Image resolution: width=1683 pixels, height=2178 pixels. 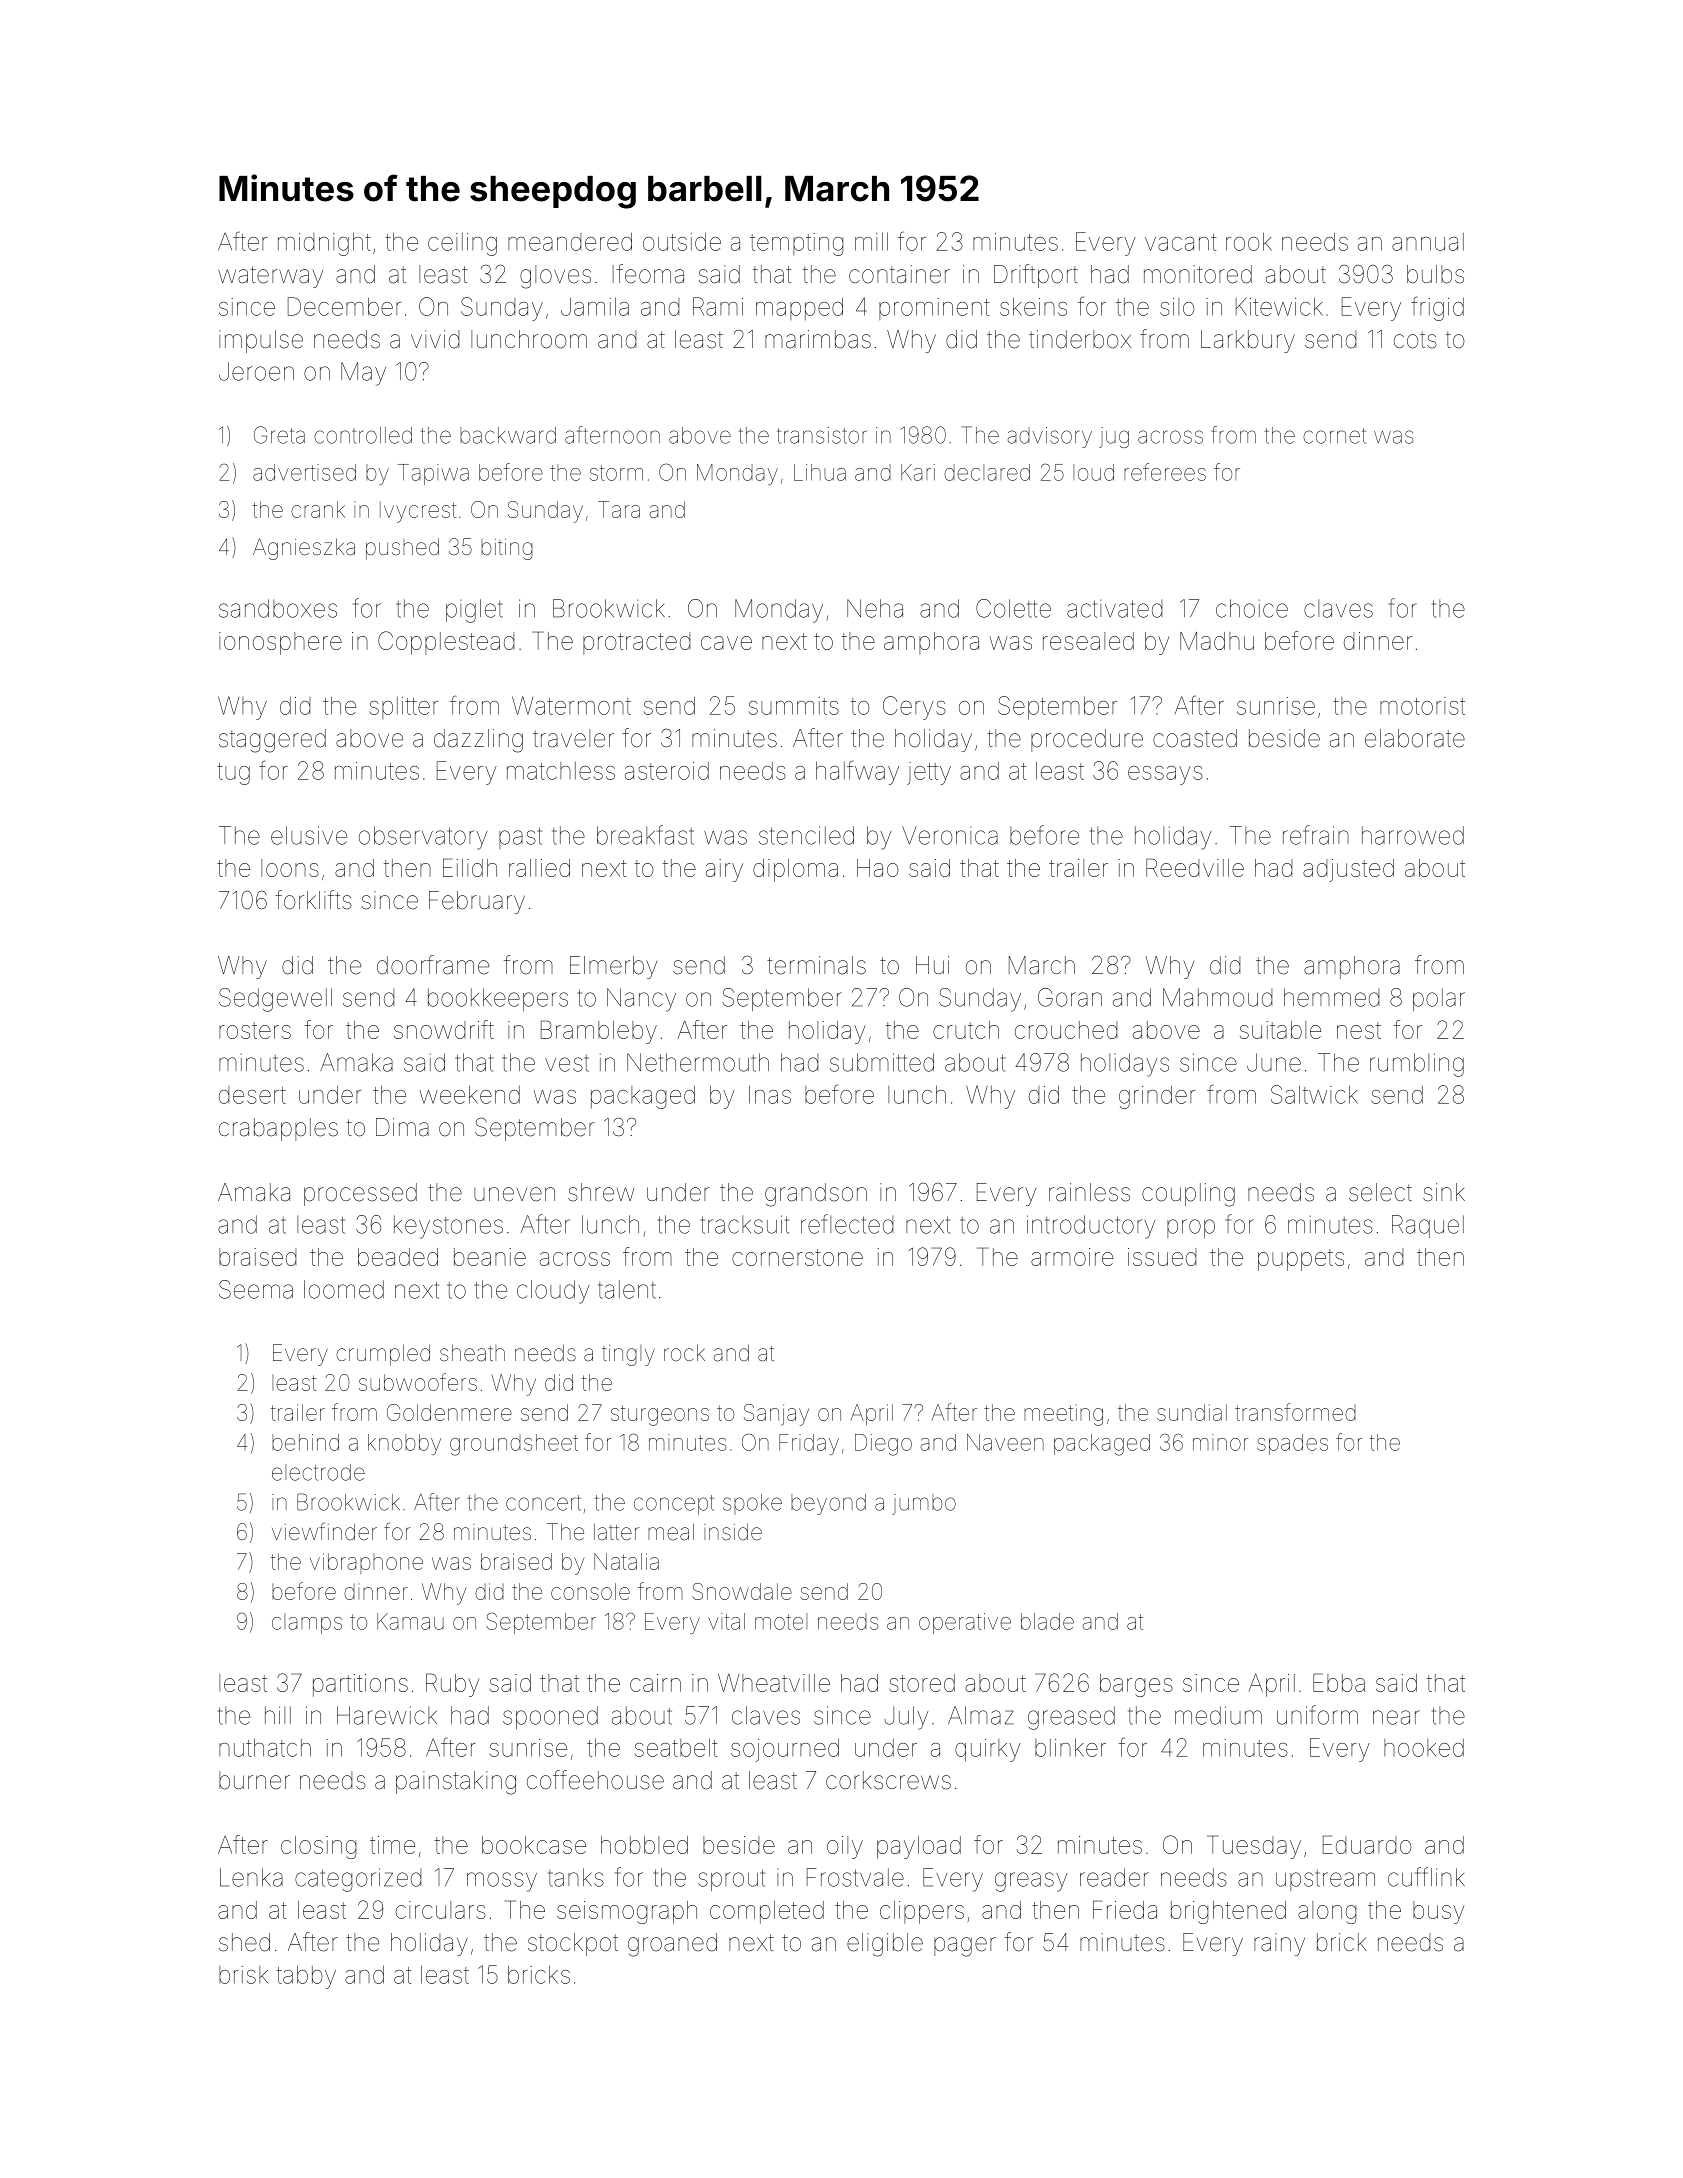 What do you see at coordinates (561, 771) in the document?
I see `matchless` at bounding box center [561, 771].
